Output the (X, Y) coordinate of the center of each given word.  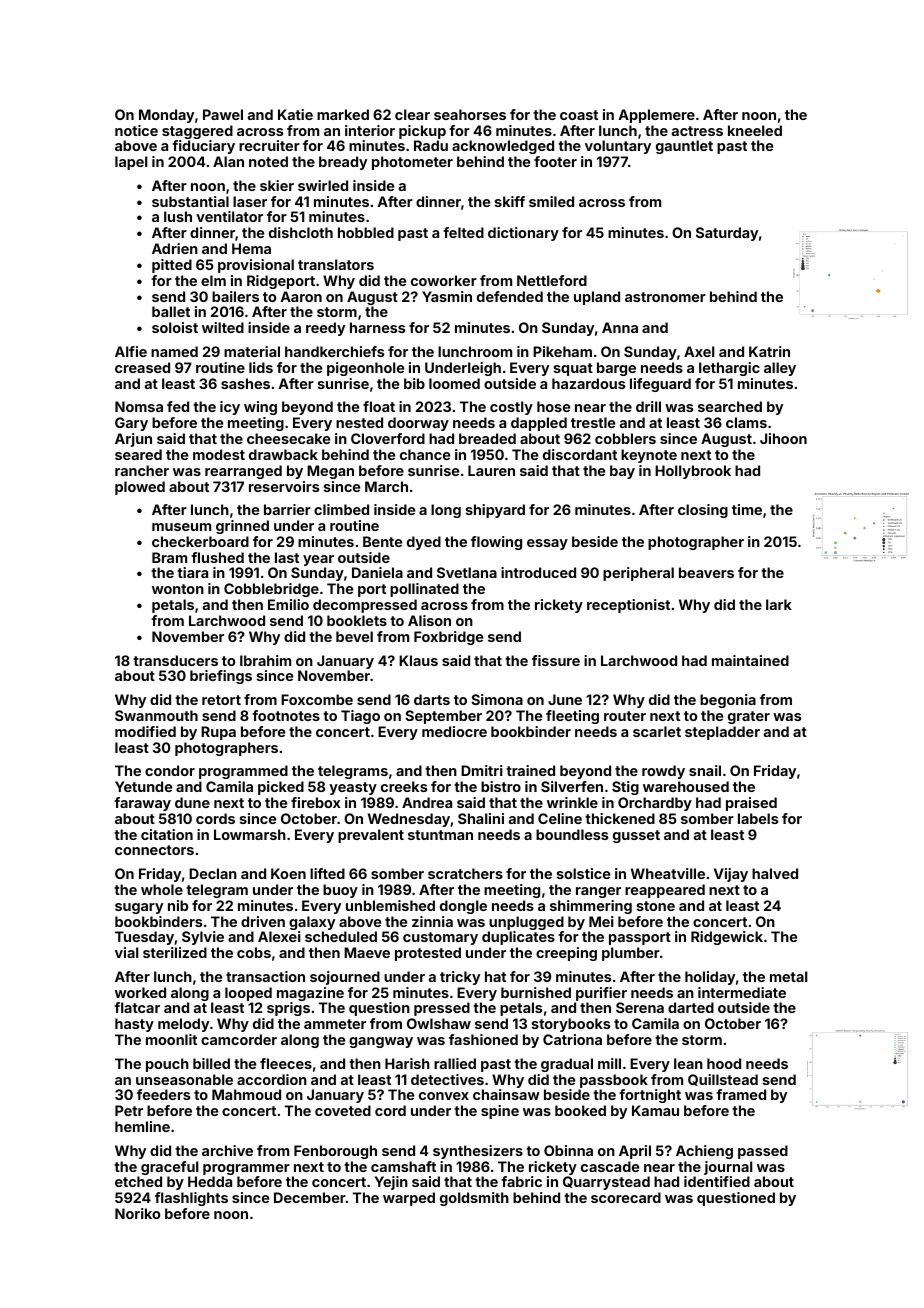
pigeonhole (365, 369)
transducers (175, 660)
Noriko (137, 1213)
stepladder (722, 733)
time (747, 509)
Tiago (360, 717)
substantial (190, 201)
